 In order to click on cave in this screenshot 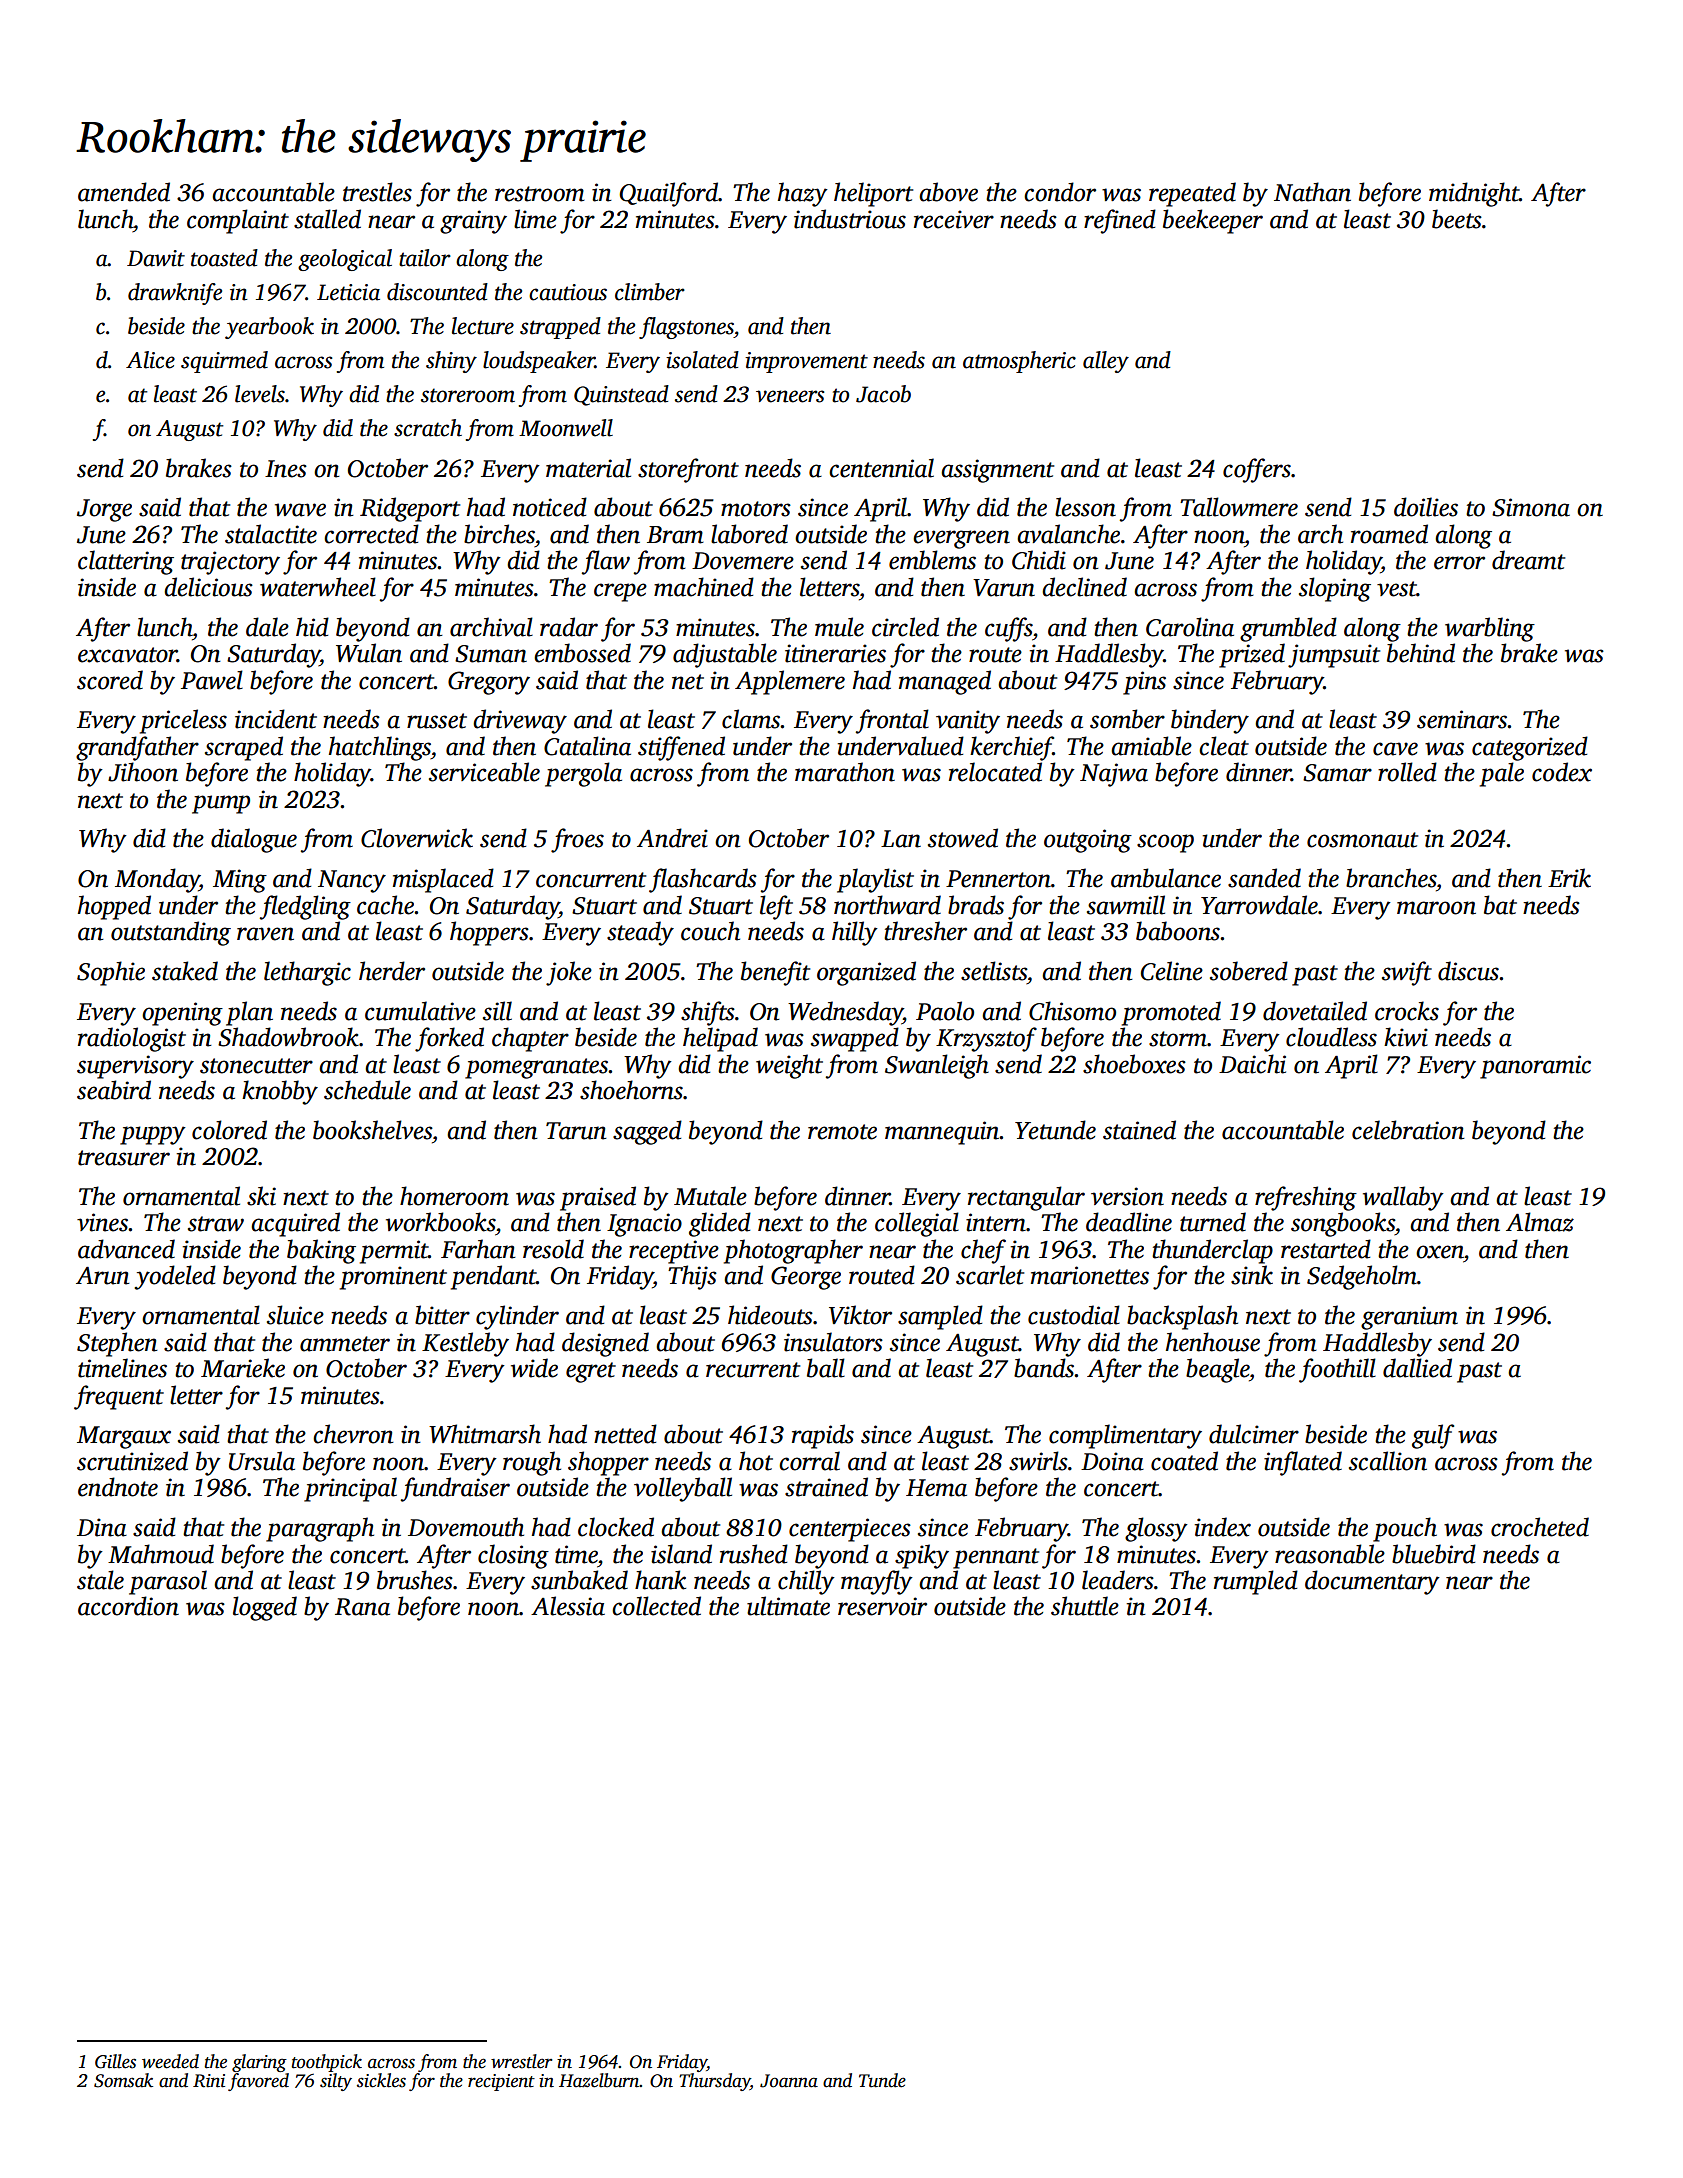, I will do `click(1395, 749)`.
